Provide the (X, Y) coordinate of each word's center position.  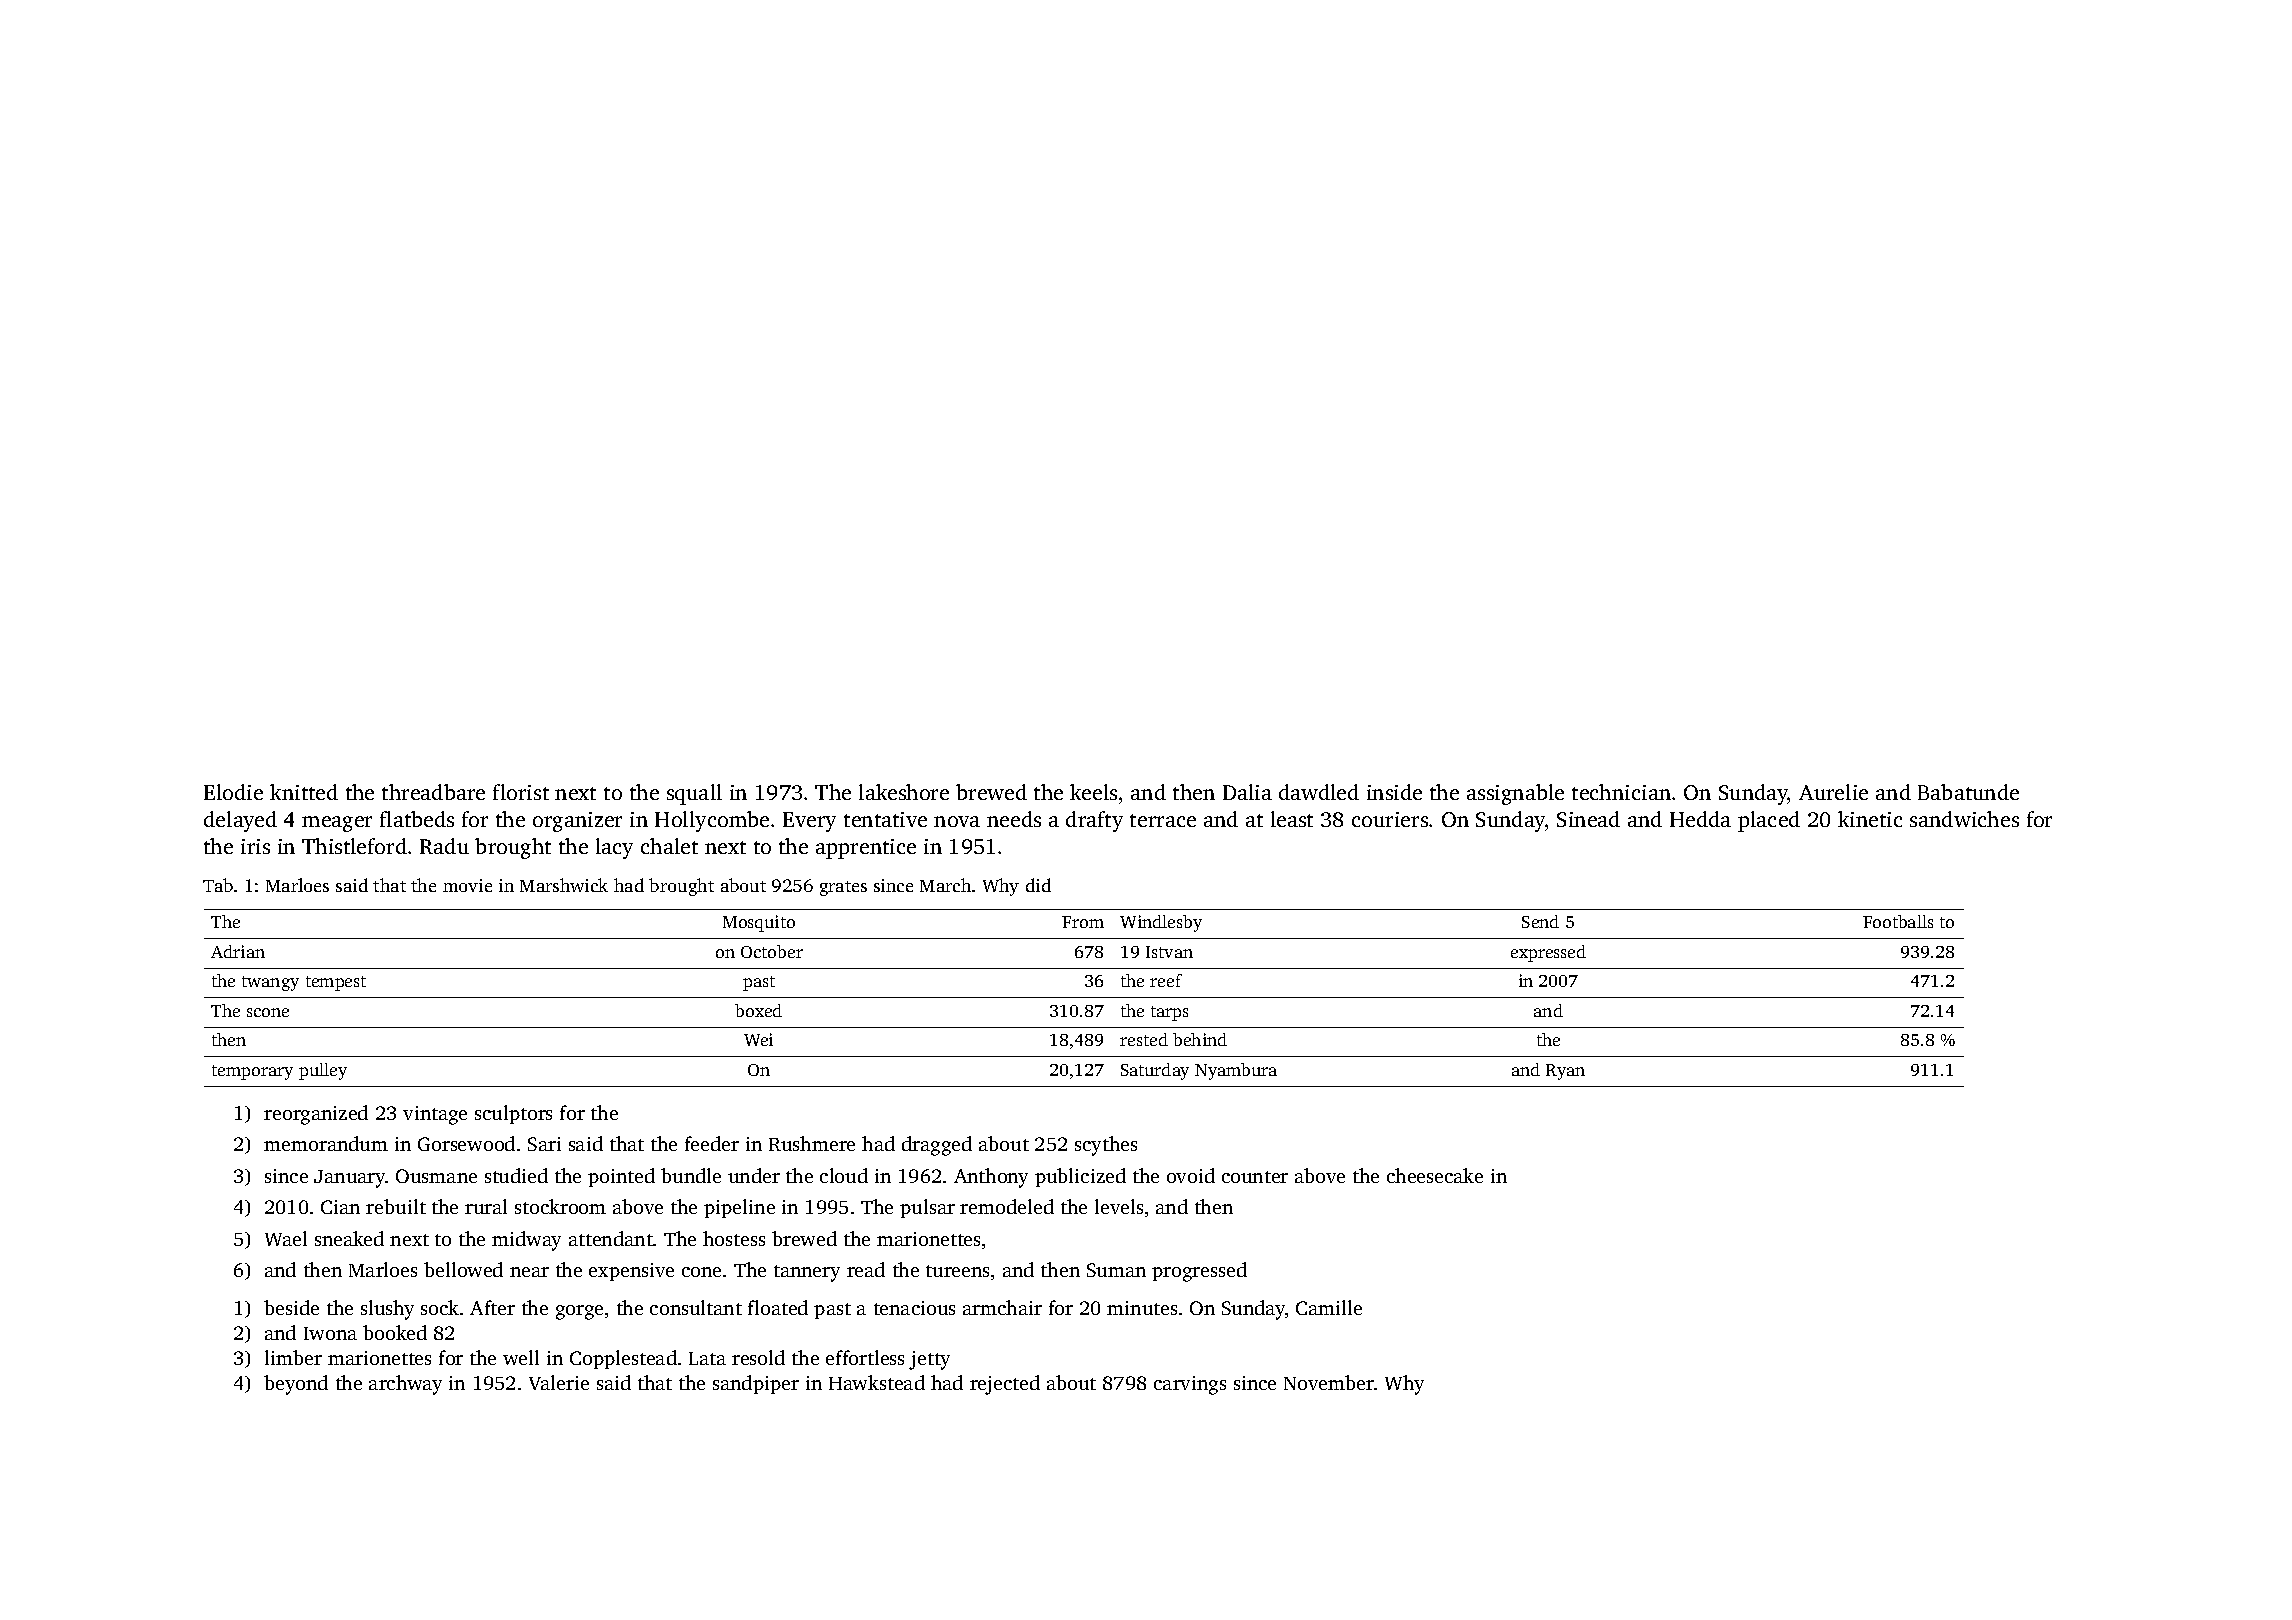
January (350, 1179)
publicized (1080, 1177)
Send (1540, 921)
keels (1093, 792)
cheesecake (1435, 1175)
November (1329, 1382)
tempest (336, 983)
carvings (1190, 1385)
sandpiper (756, 1384)
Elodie (233, 792)
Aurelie (1833, 792)
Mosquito (759, 923)
